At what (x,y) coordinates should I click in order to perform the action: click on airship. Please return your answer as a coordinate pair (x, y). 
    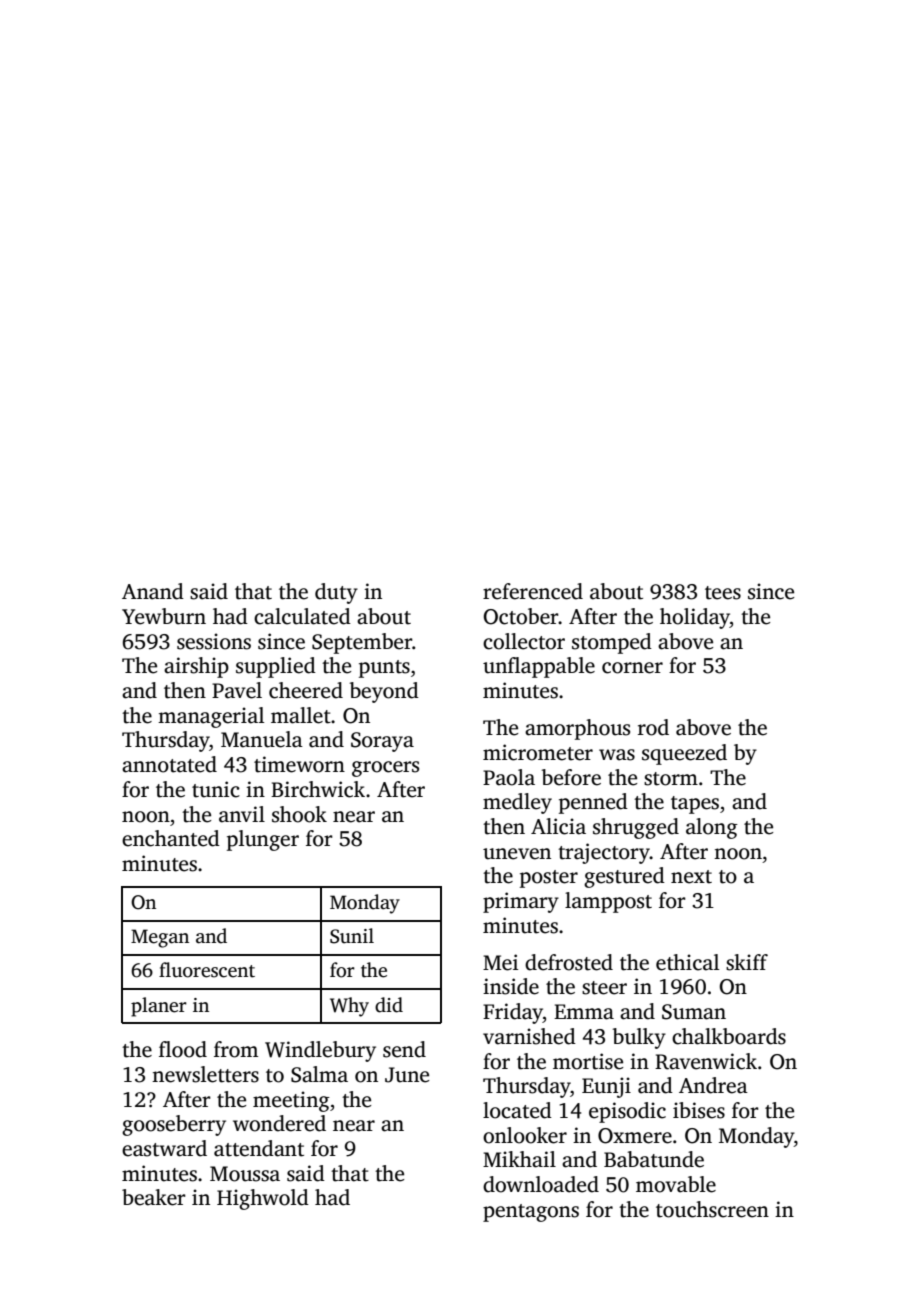
    Looking at the image, I should click on (196, 667).
